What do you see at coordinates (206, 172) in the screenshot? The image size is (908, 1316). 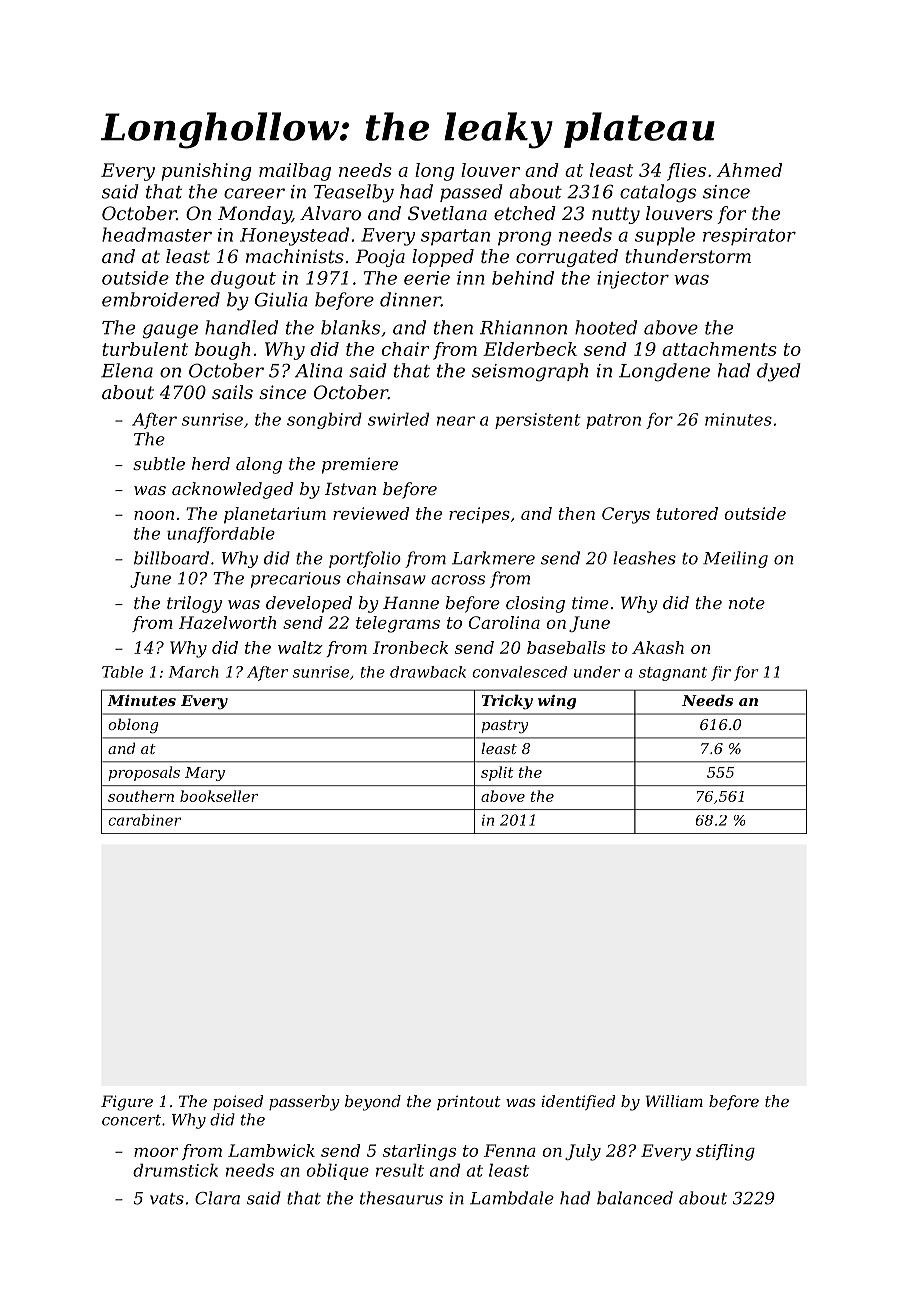 I see `punishing` at bounding box center [206, 172].
